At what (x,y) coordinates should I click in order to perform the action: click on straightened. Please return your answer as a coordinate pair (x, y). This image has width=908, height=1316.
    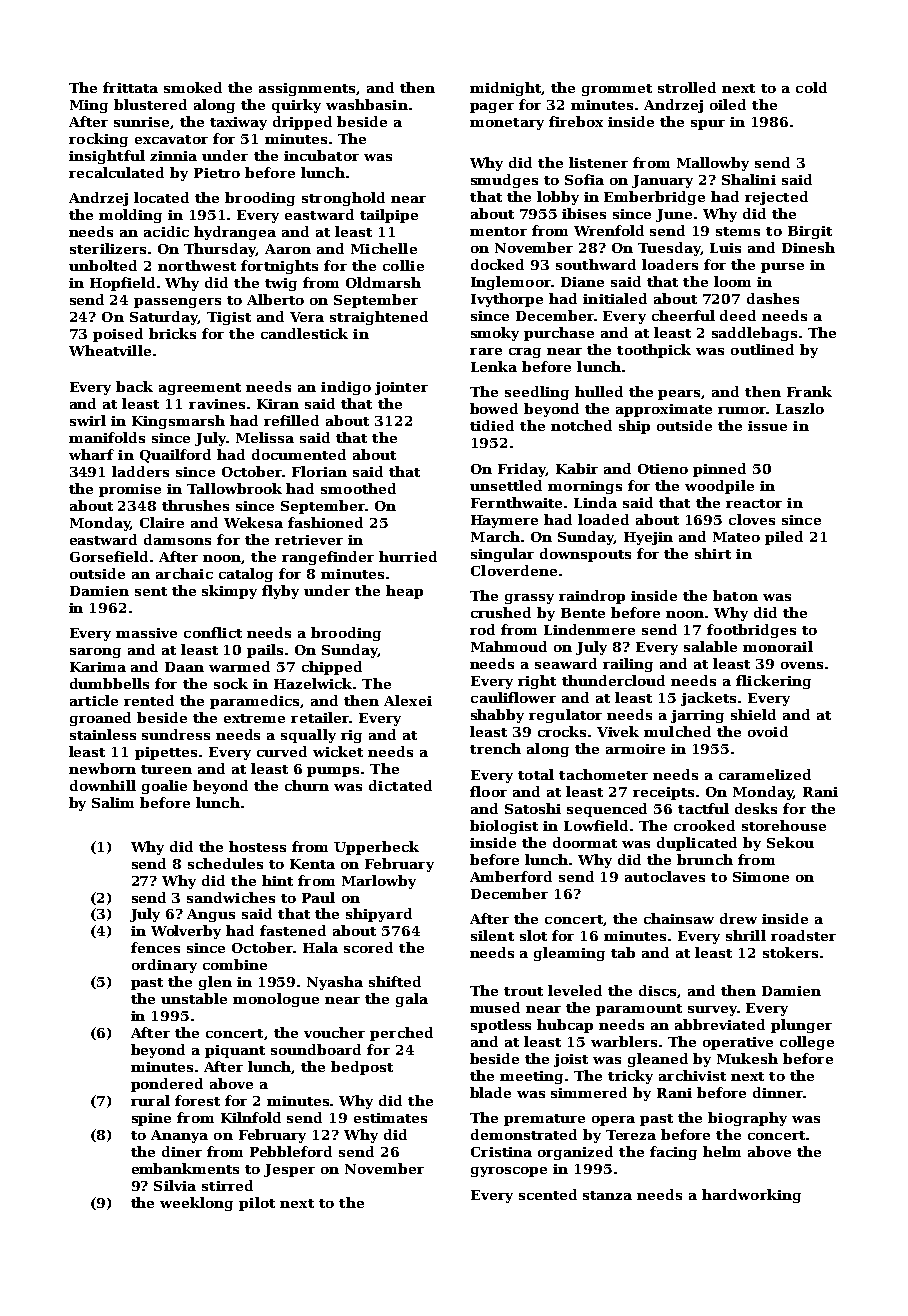
    Looking at the image, I should click on (379, 318).
